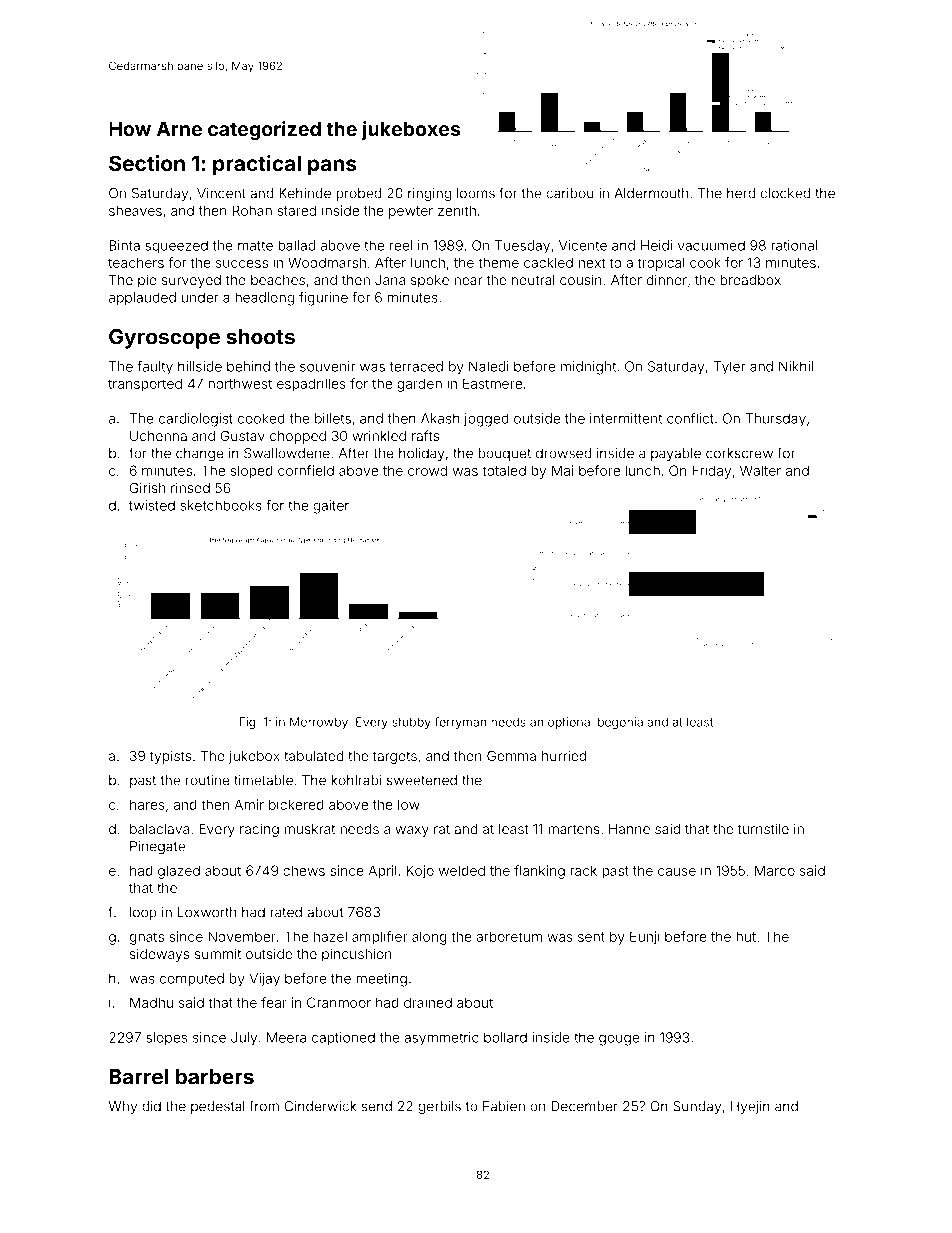 This page has height=1233, width=952. I want to click on Walter, so click(760, 470).
